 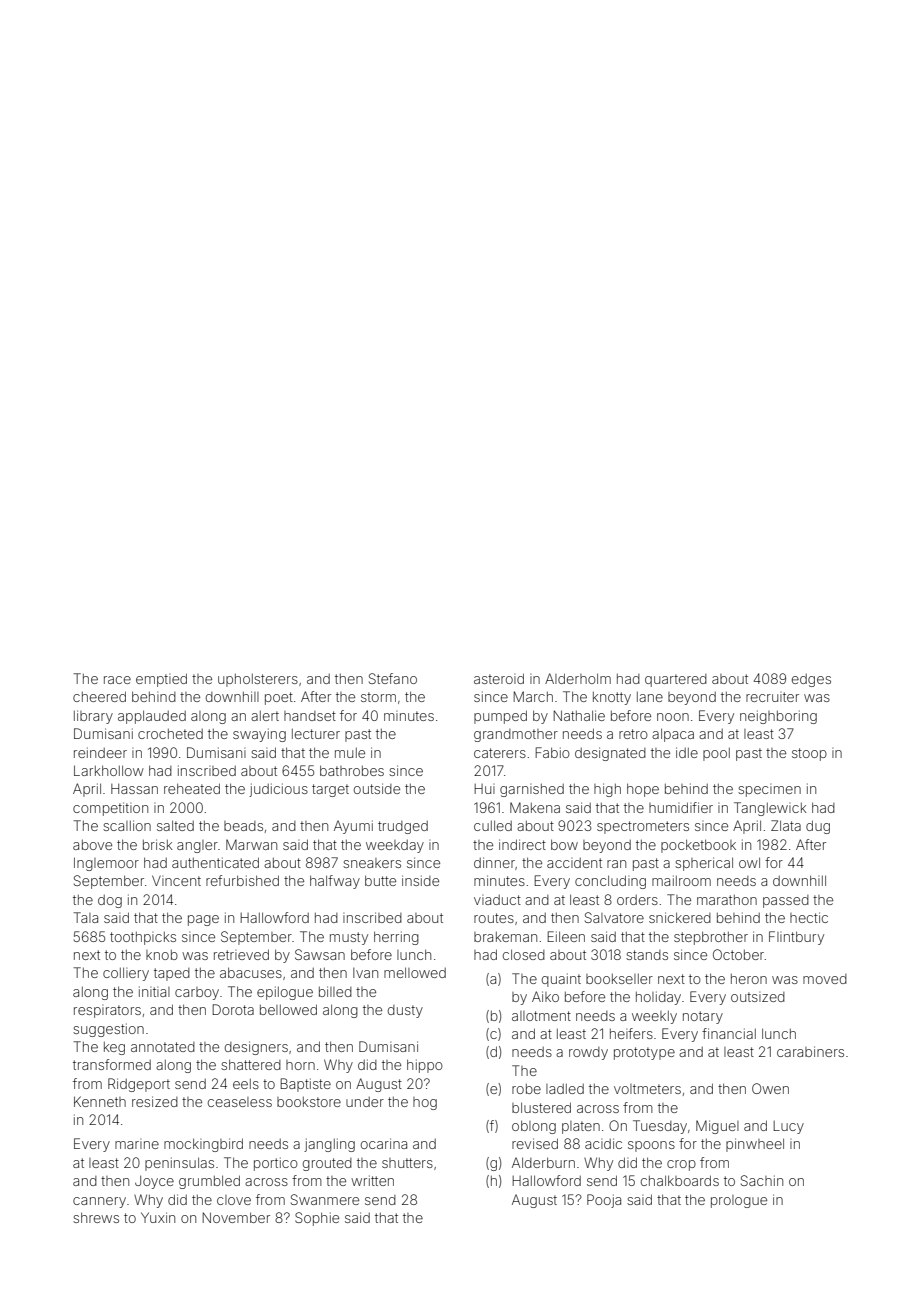 What do you see at coordinates (604, 1201) in the image?
I see `Pooja` at bounding box center [604, 1201].
